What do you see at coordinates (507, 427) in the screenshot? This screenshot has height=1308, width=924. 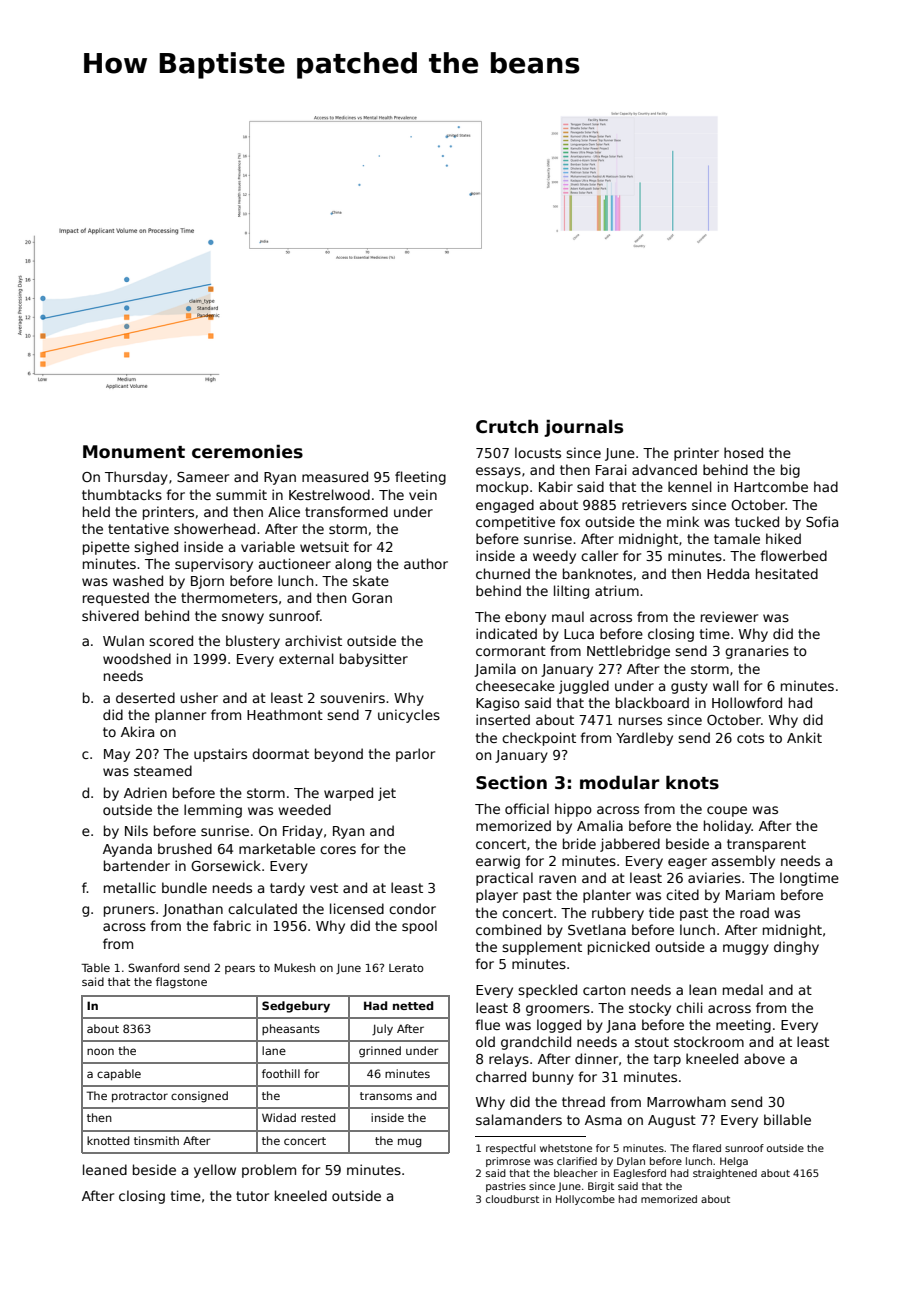 I see `Crutch` at bounding box center [507, 427].
